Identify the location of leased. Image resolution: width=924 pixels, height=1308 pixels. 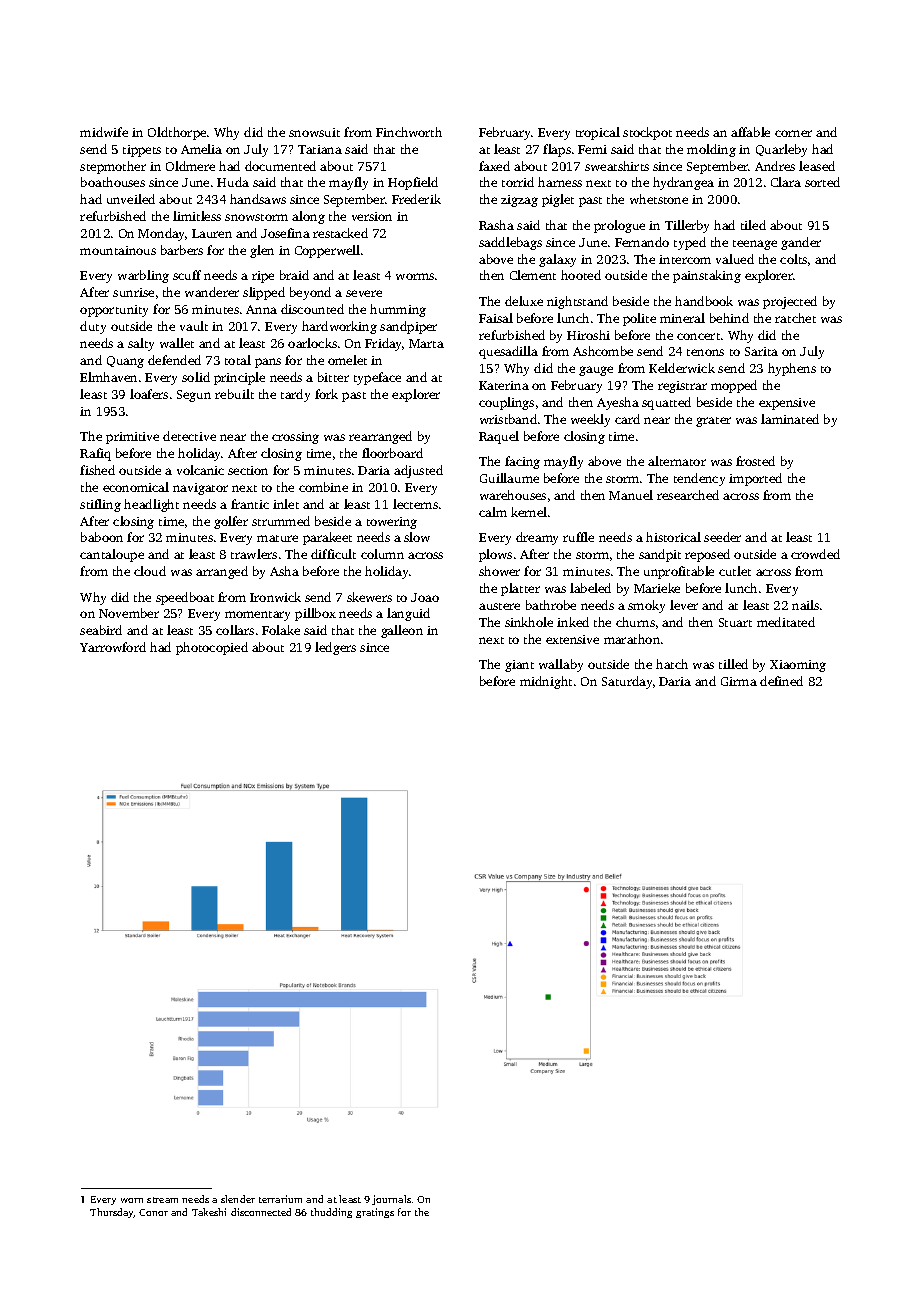
(817, 166).
